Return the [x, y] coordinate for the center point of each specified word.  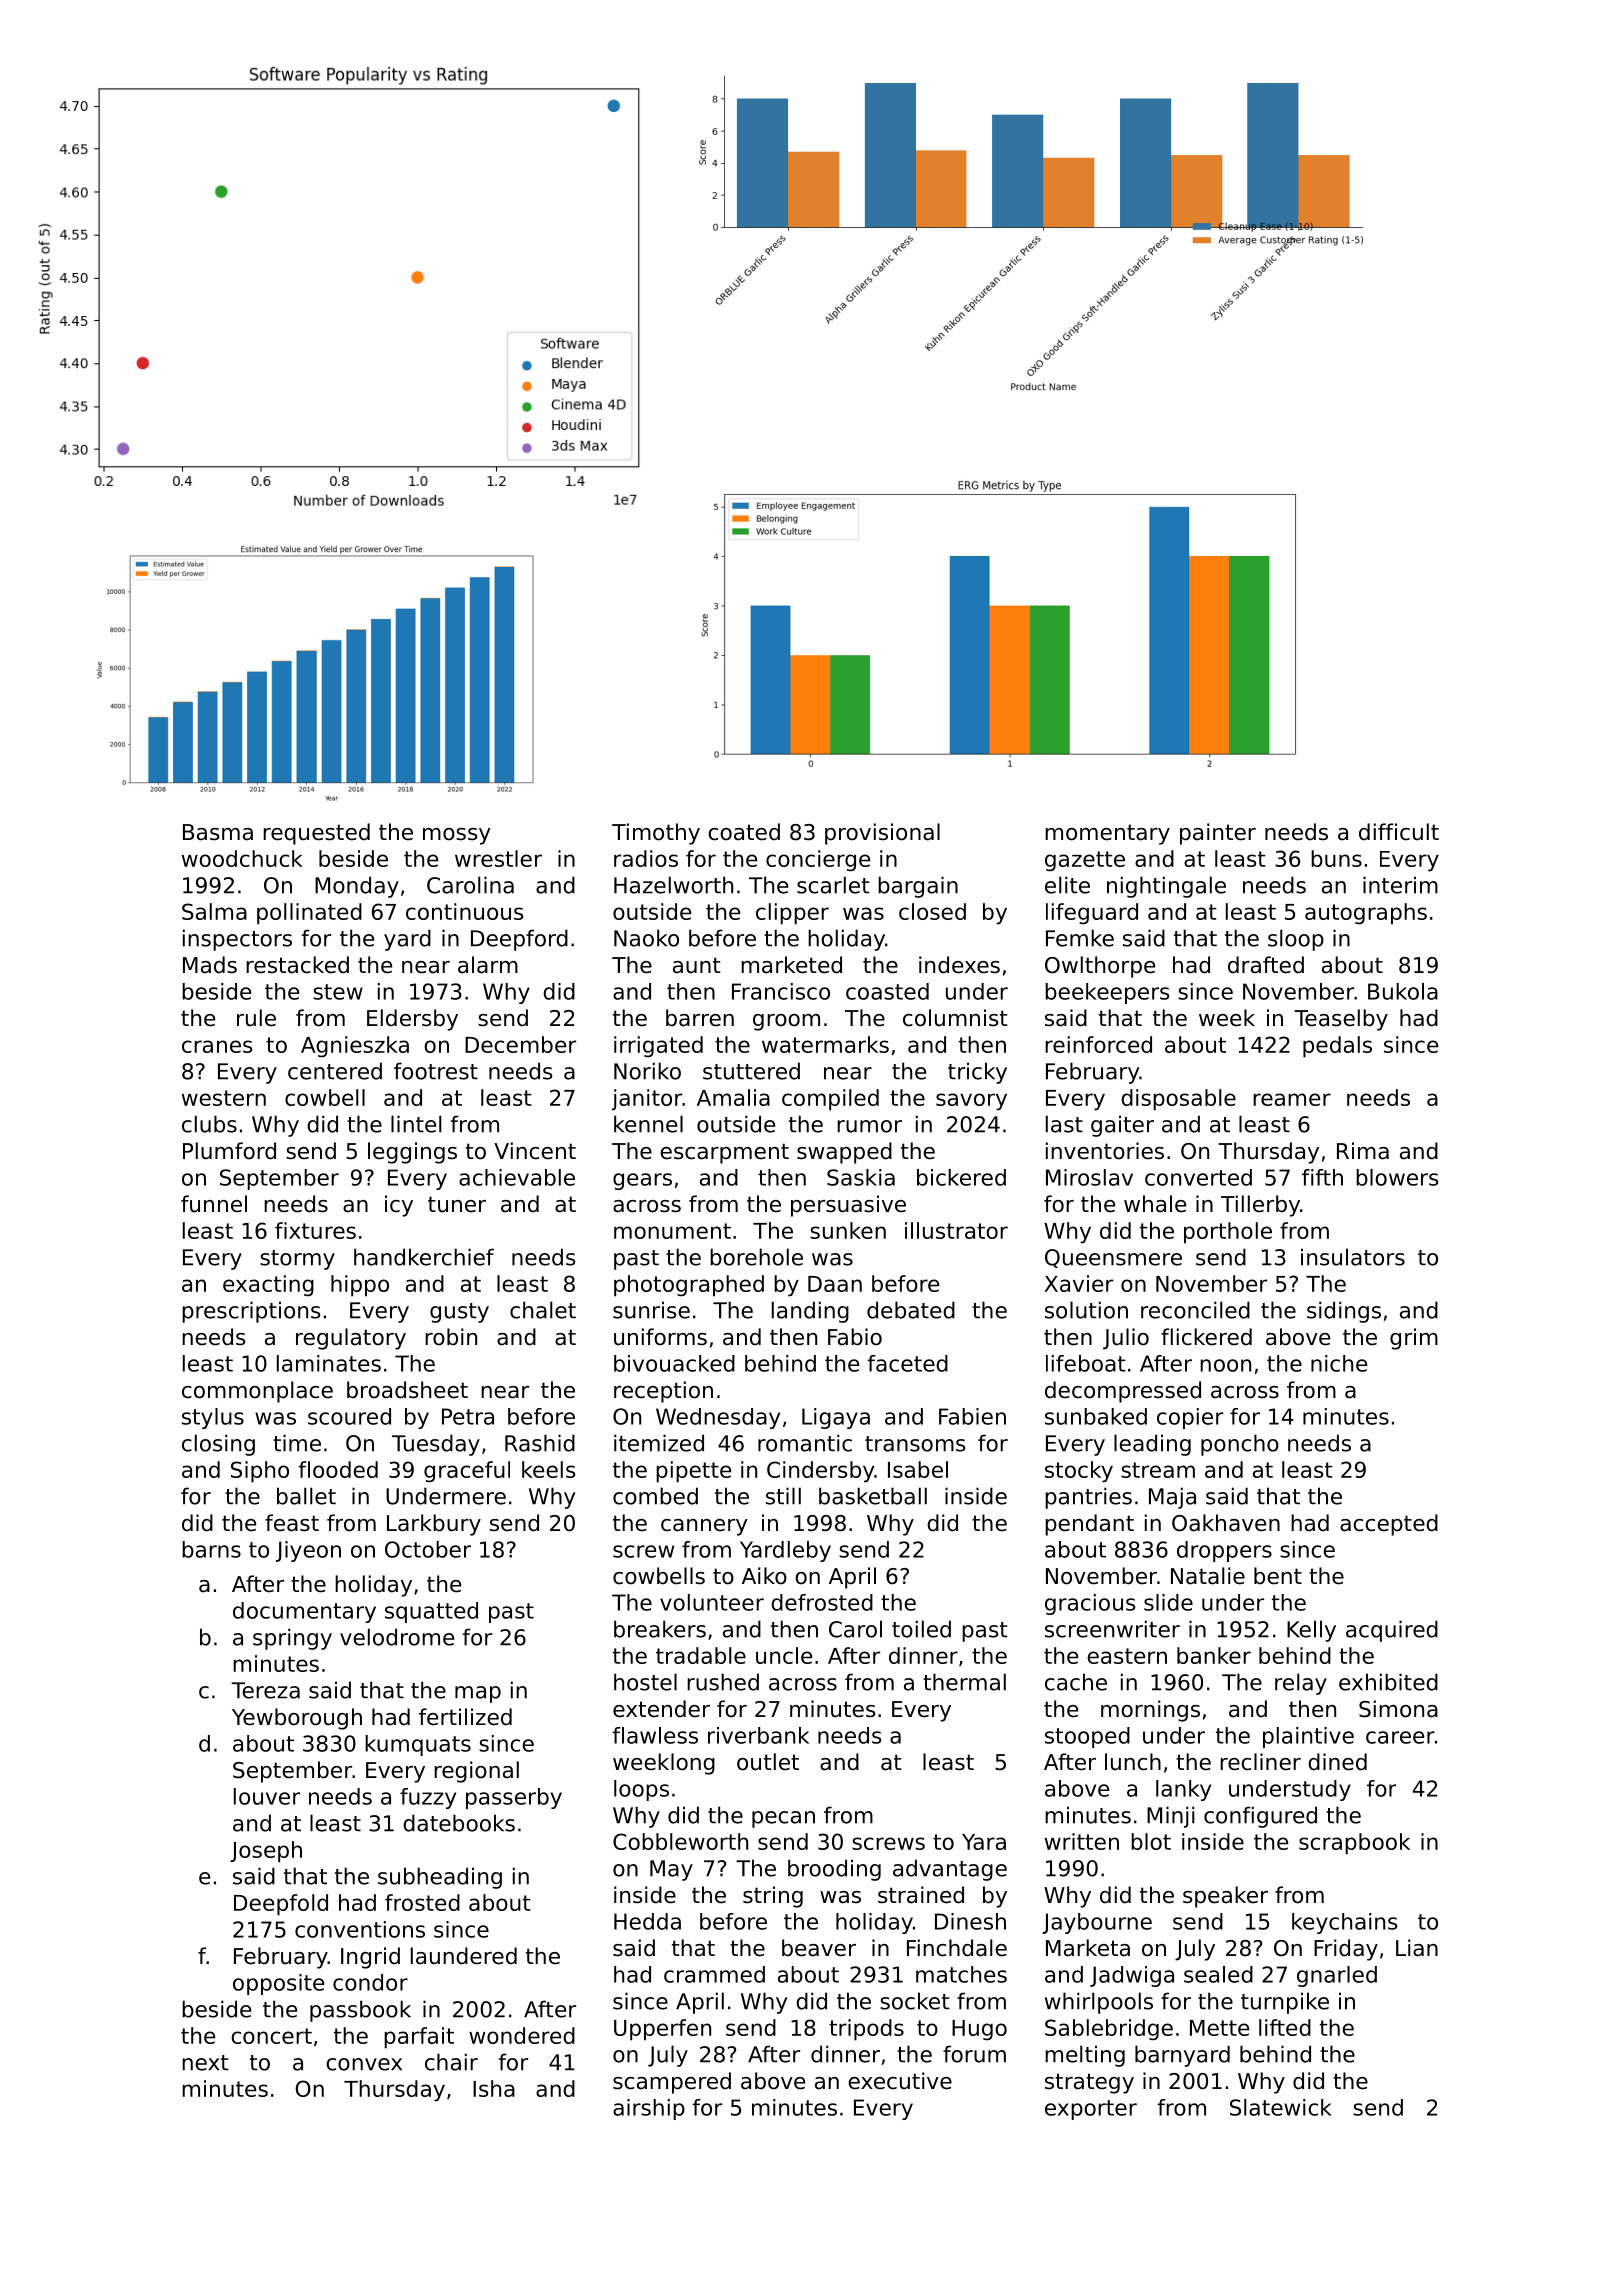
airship [649, 2109]
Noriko [647, 1071]
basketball [873, 1496]
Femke [1080, 938]
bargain [918, 887]
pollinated [309, 914]
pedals [1337, 1047]
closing [218, 1445]
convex [364, 2064]
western [224, 1098]
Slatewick [1281, 2107]
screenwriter [1112, 1629]
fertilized [465, 1717]
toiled [921, 1629]
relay [1301, 1684]
